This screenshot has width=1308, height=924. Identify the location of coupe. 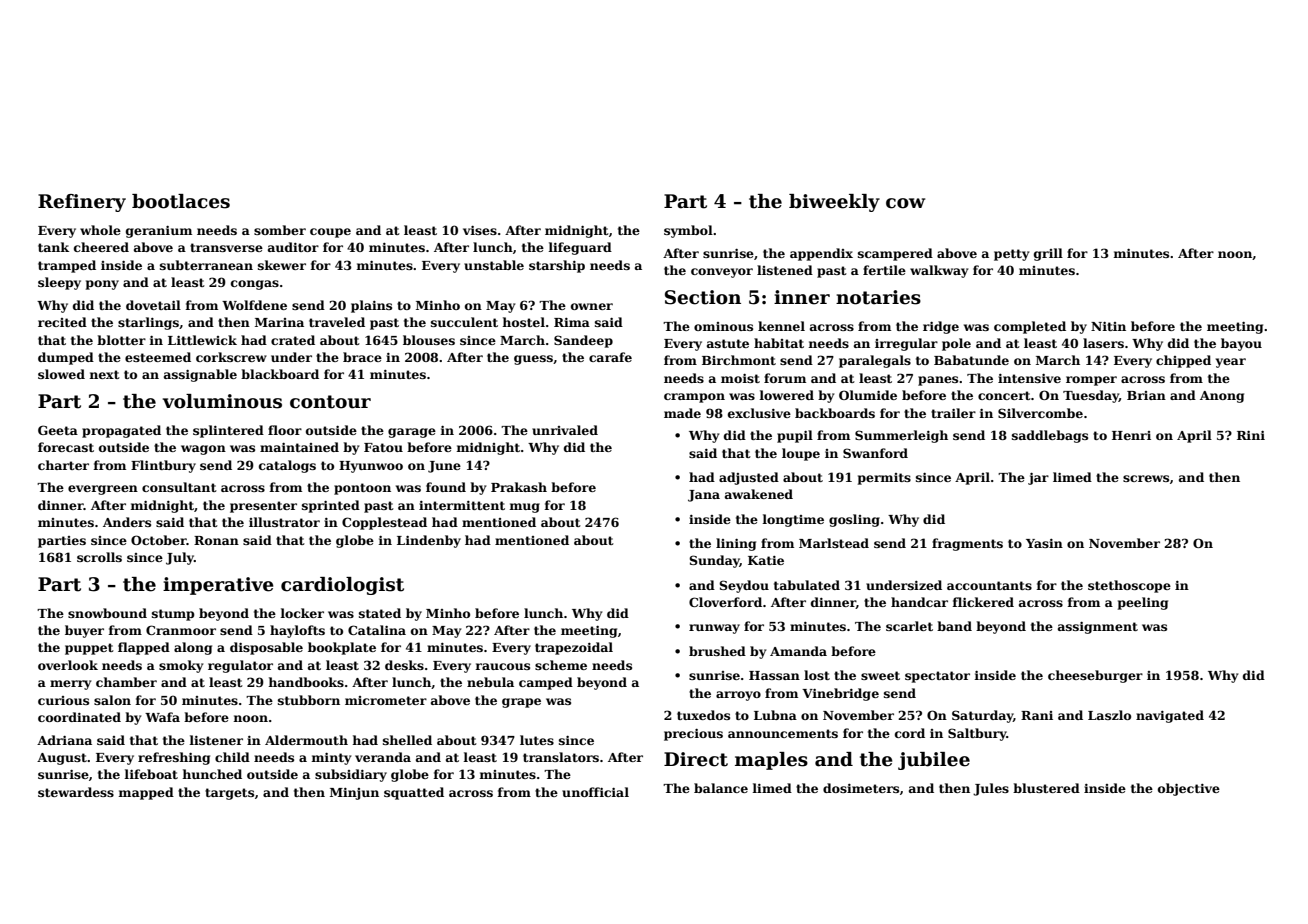
(330, 233).
